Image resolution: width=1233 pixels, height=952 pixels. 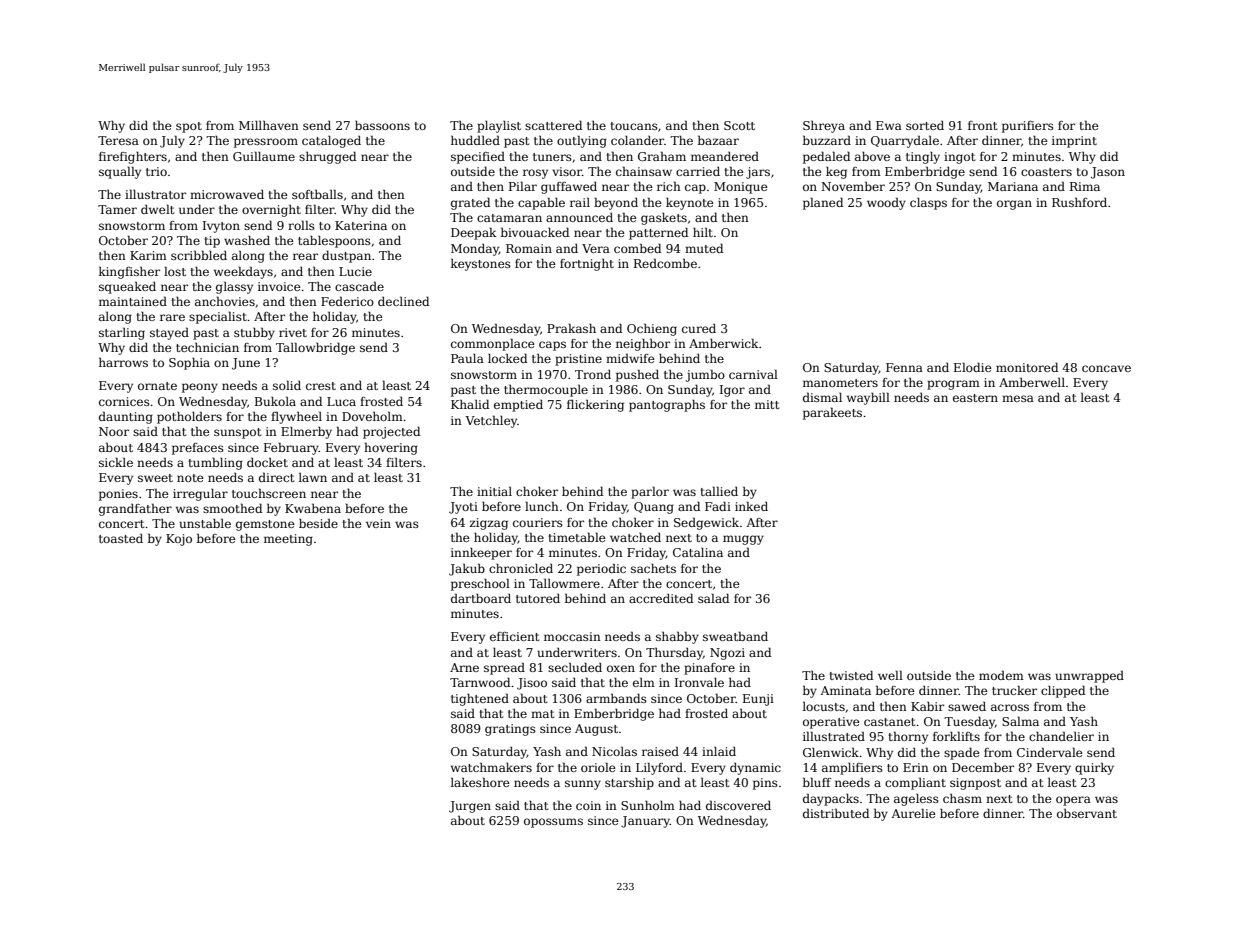 What do you see at coordinates (499, 127) in the page?
I see `playlist` at bounding box center [499, 127].
